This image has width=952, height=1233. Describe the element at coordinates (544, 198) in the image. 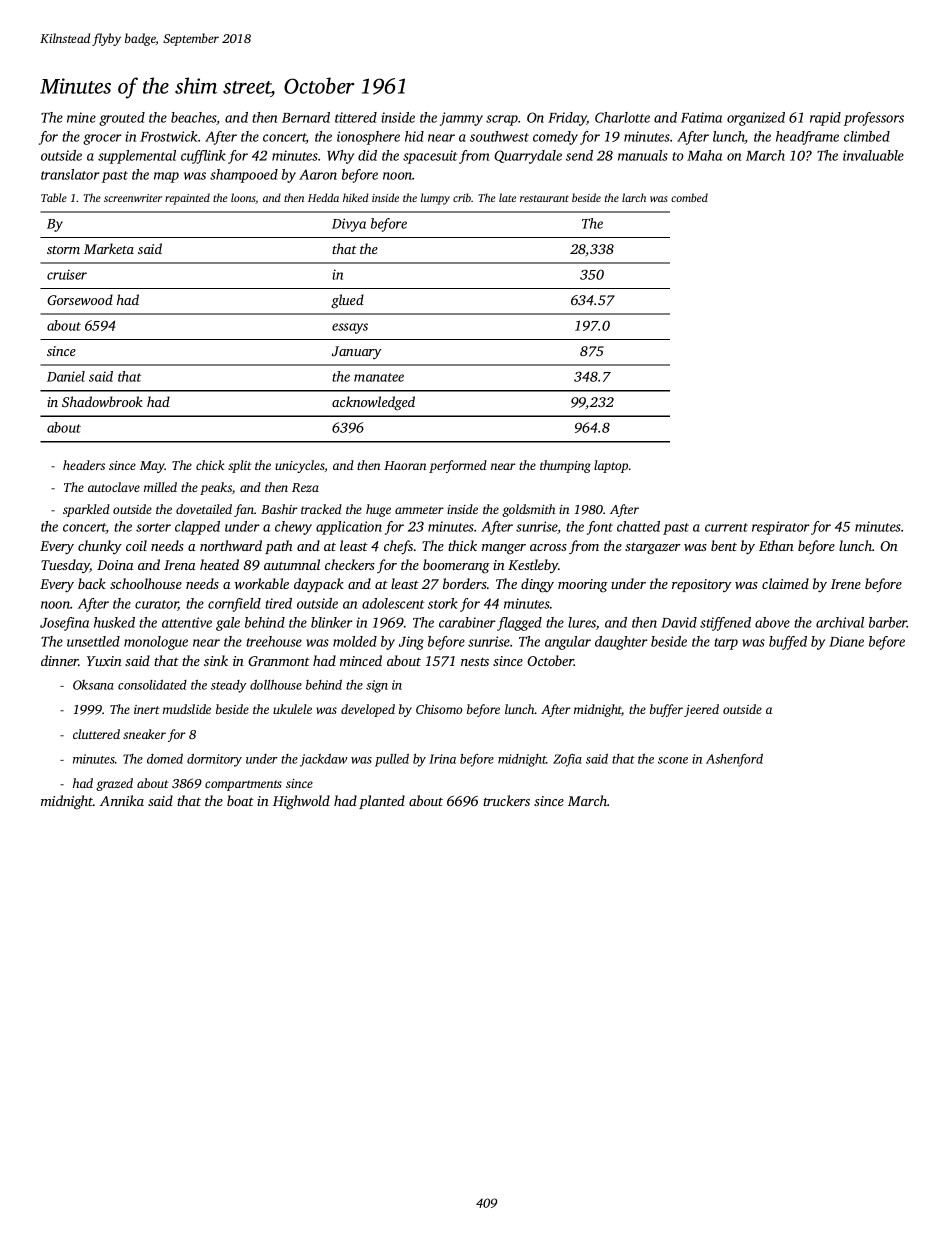

I see `restaurant` at that location.
